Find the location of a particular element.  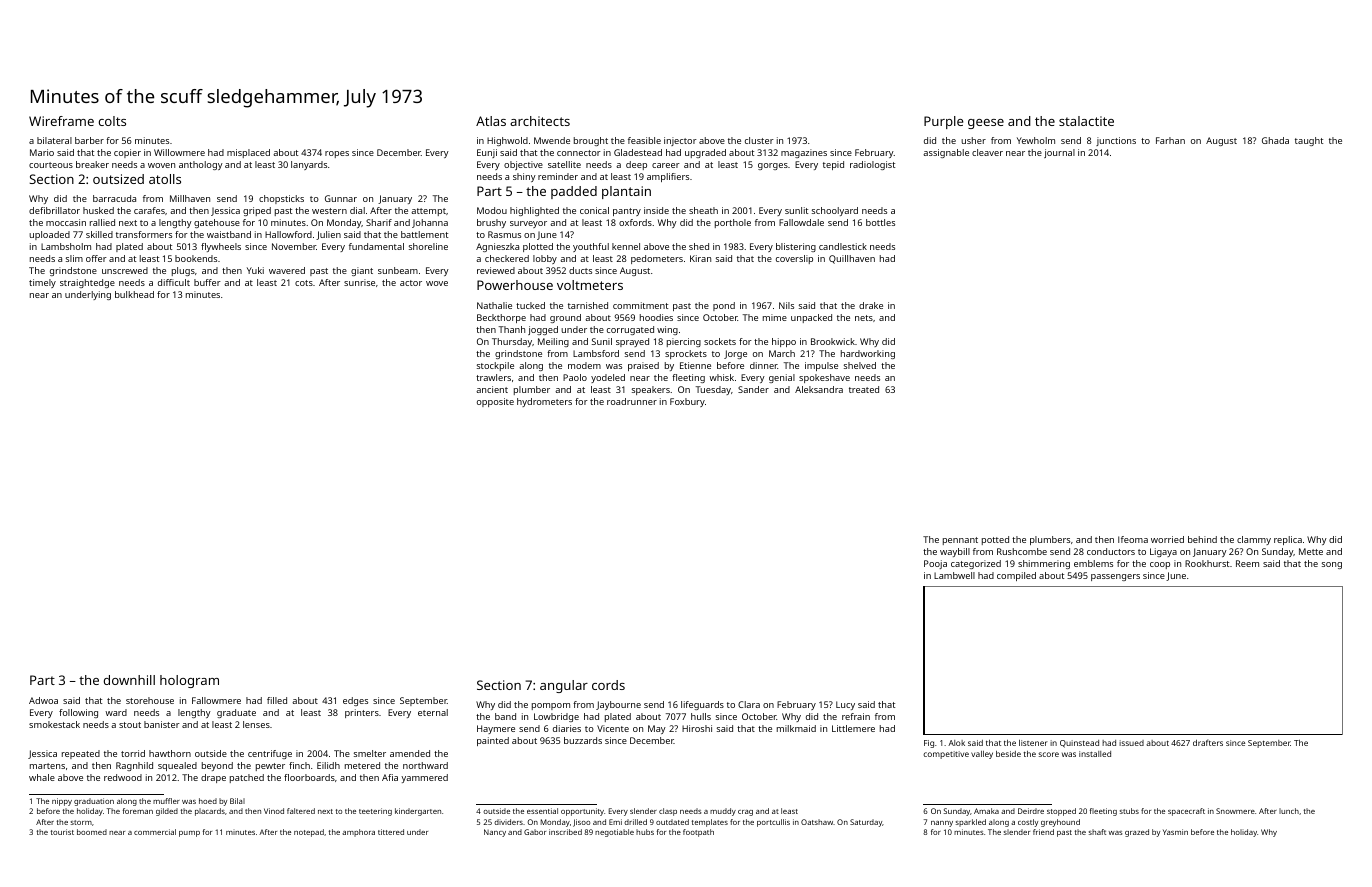

muddy is located at coordinates (723, 812).
